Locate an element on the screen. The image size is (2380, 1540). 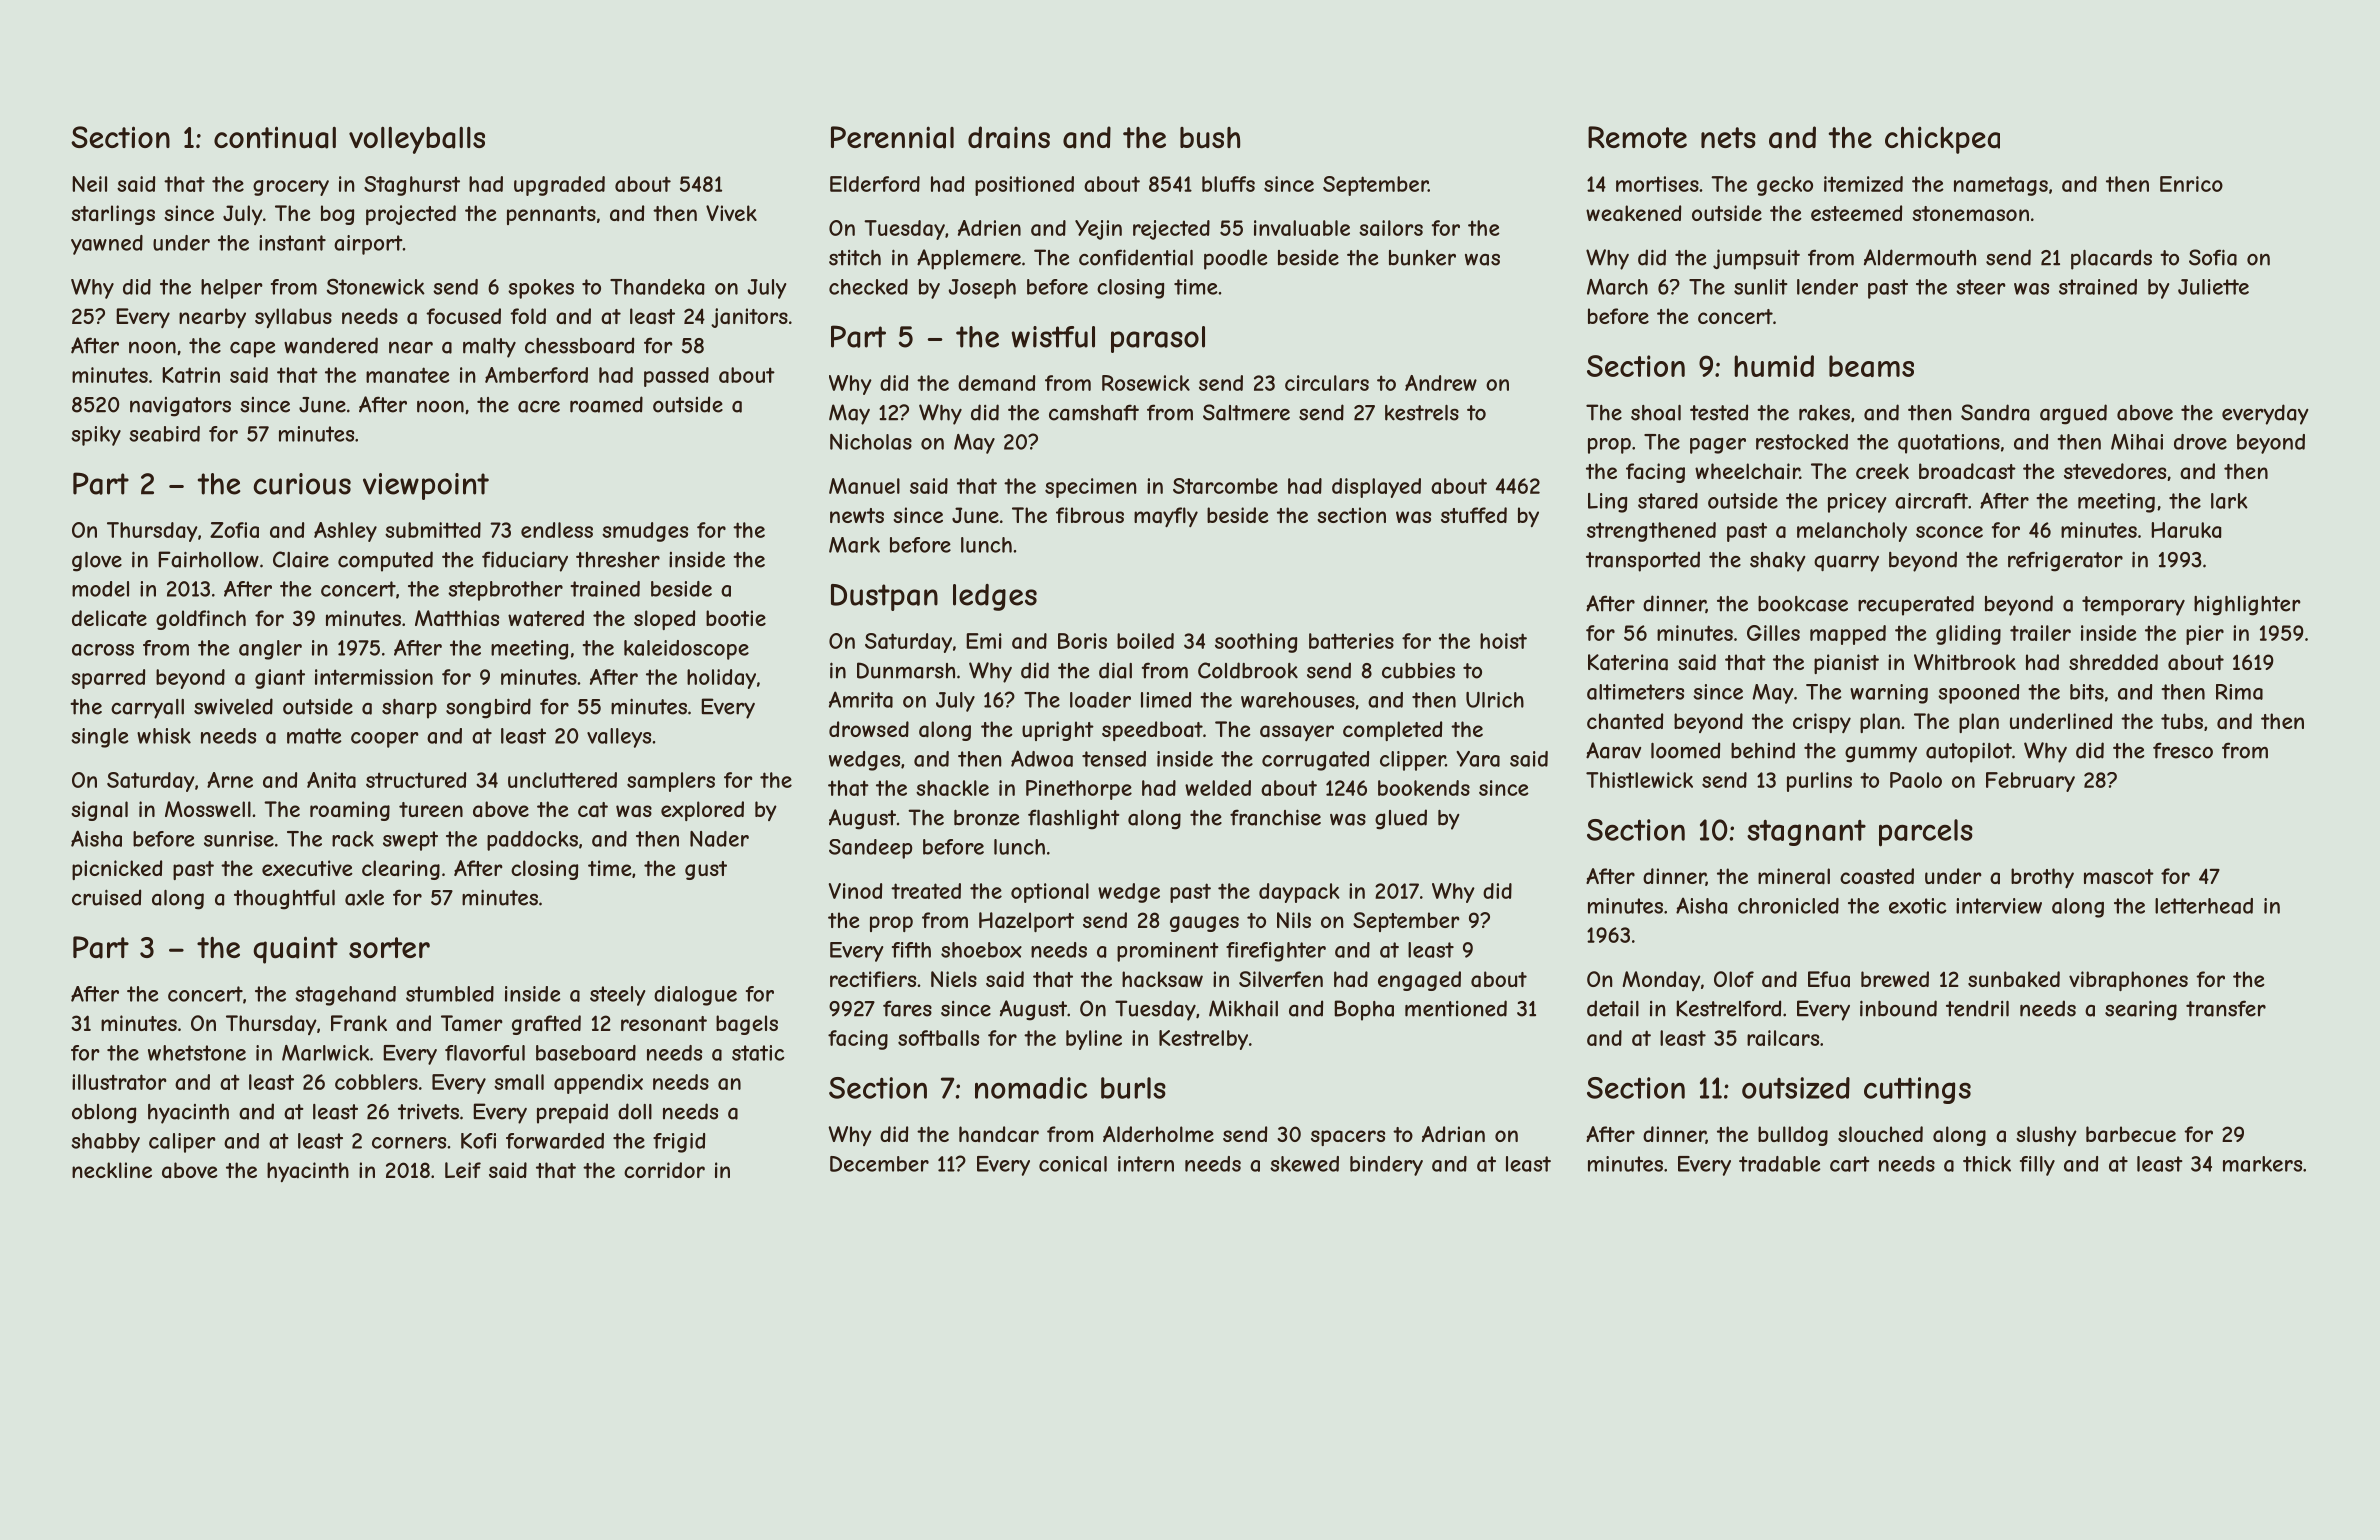
mayfly is located at coordinates (1166, 517).
